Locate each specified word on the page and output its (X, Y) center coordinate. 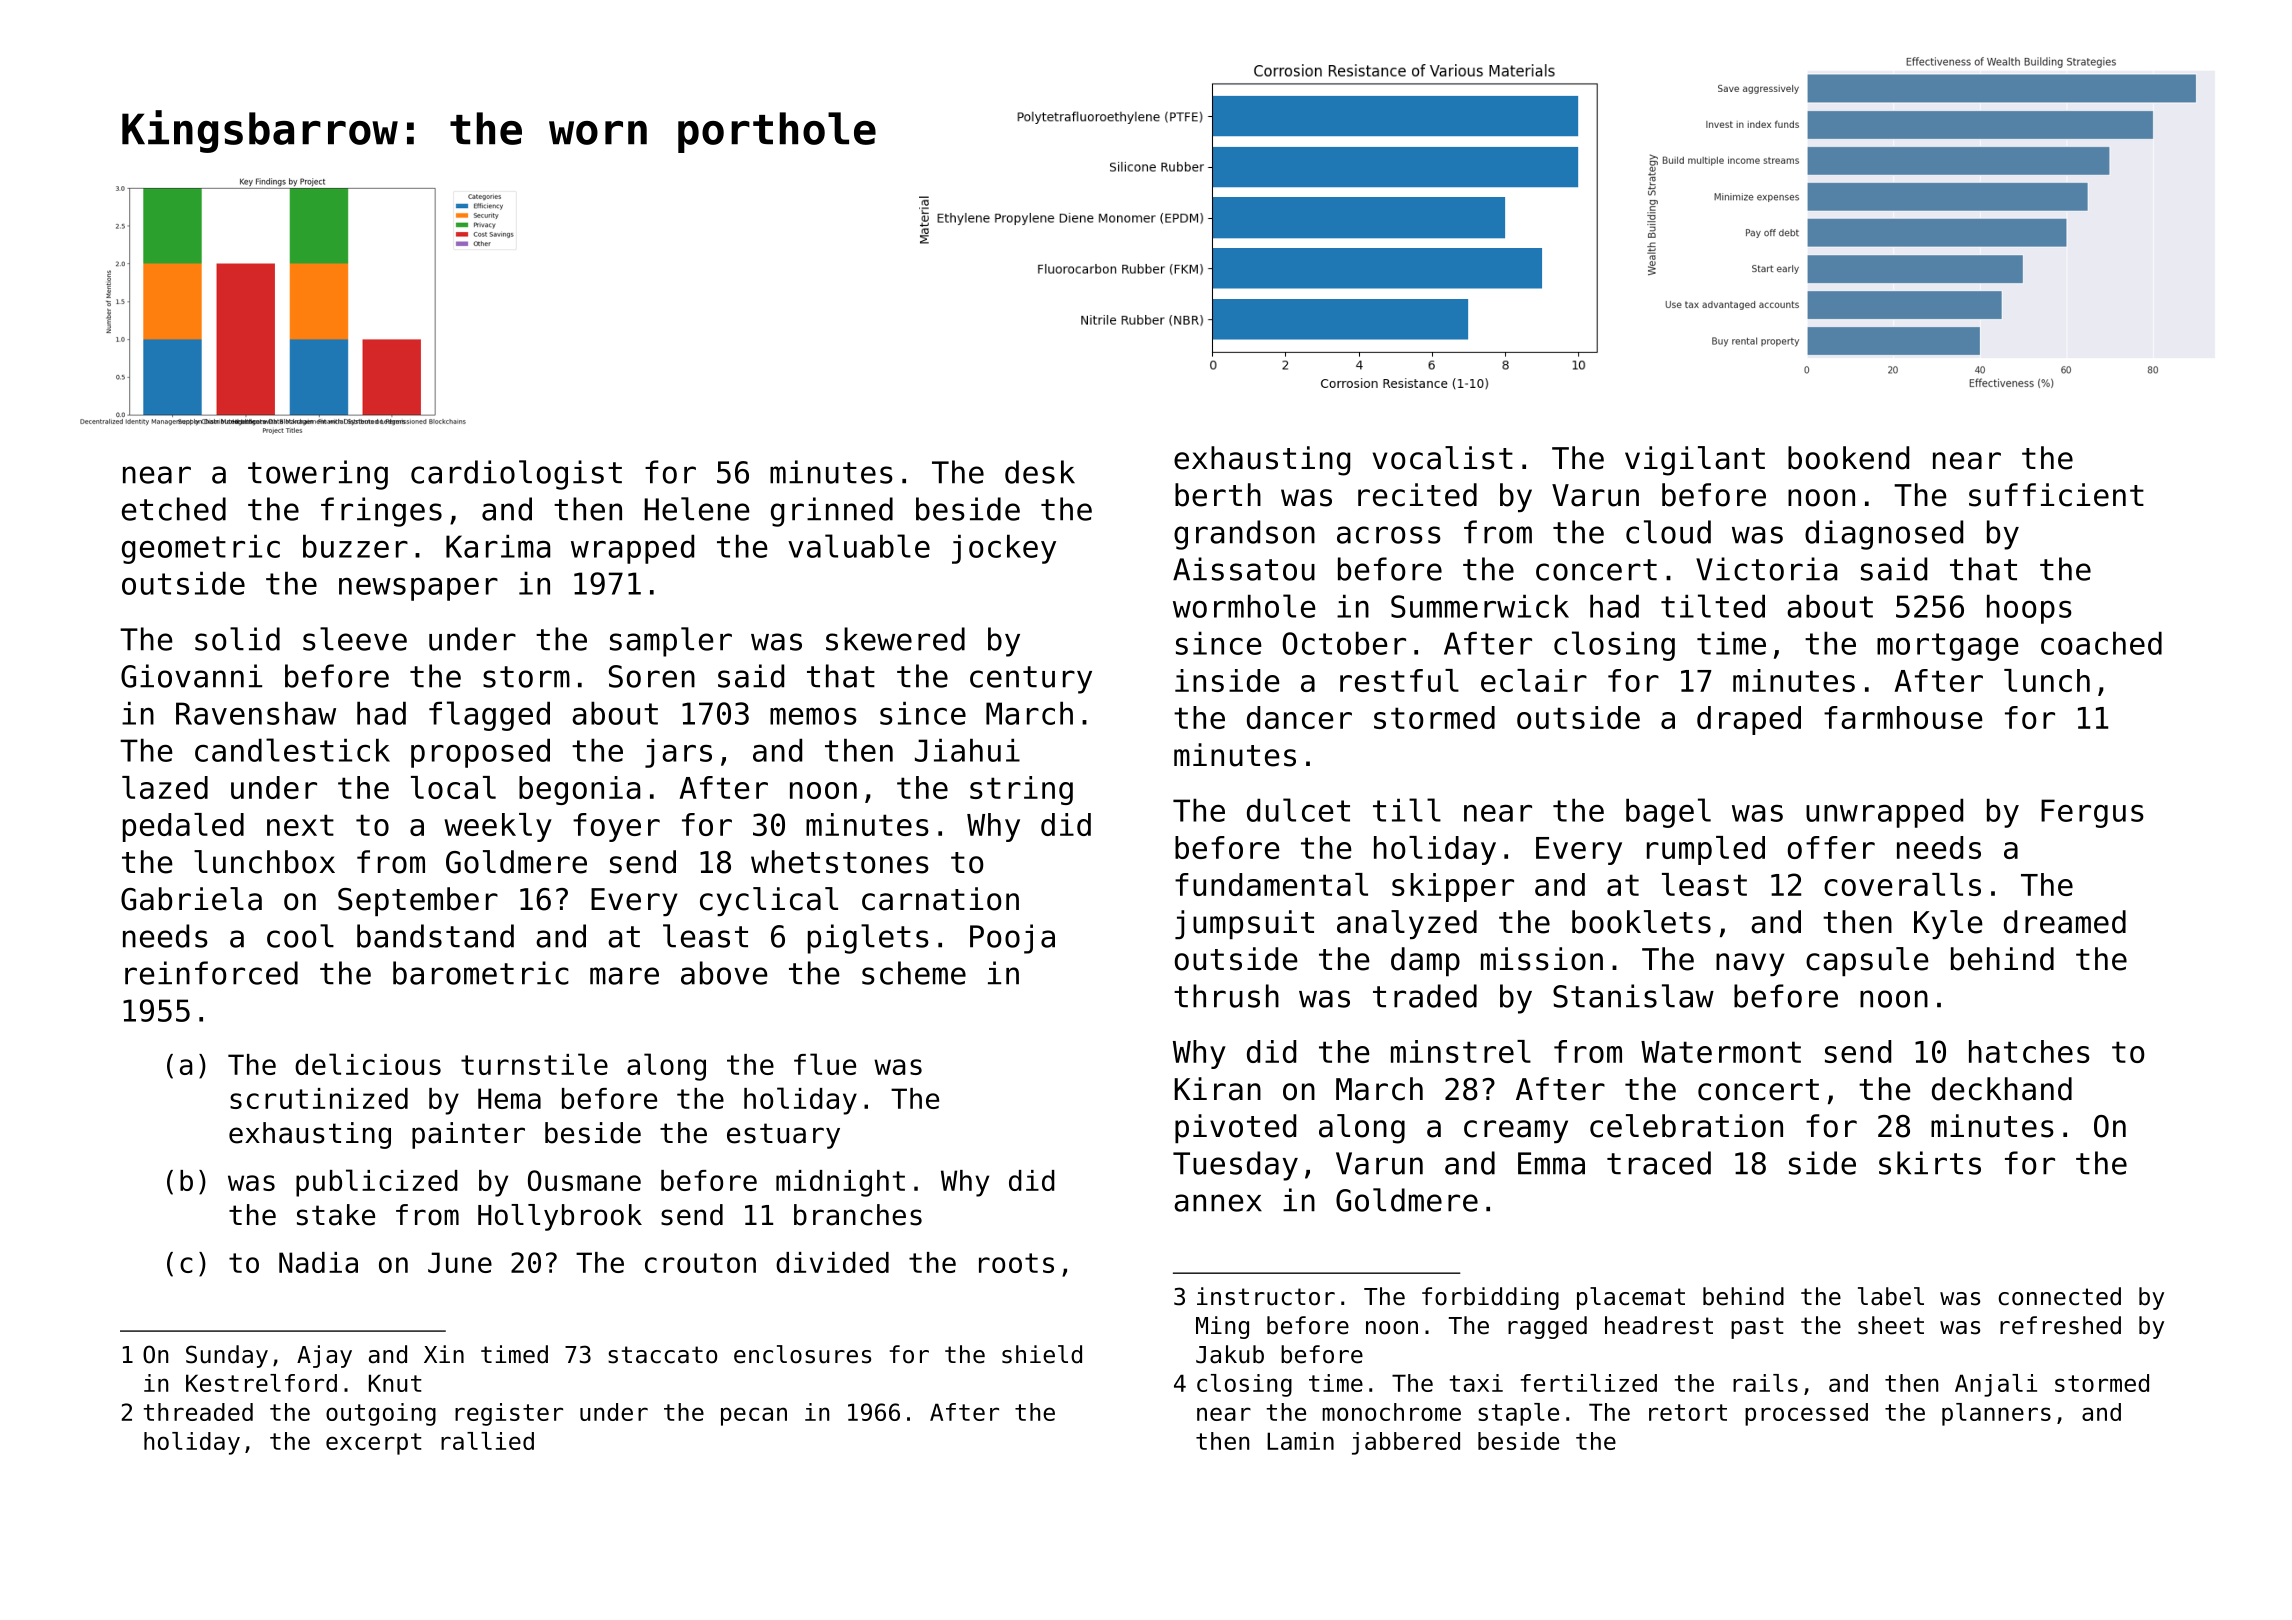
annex (1218, 1203)
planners (1996, 1414)
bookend (1848, 458)
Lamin (1300, 1441)
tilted (1713, 606)
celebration (1686, 1126)
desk (1040, 472)
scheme (914, 973)
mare (624, 976)
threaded (198, 1412)
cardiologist (516, 475)
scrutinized (319, 1098)
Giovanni (191, 676)
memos (813, 716)
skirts (1930, 1163)
